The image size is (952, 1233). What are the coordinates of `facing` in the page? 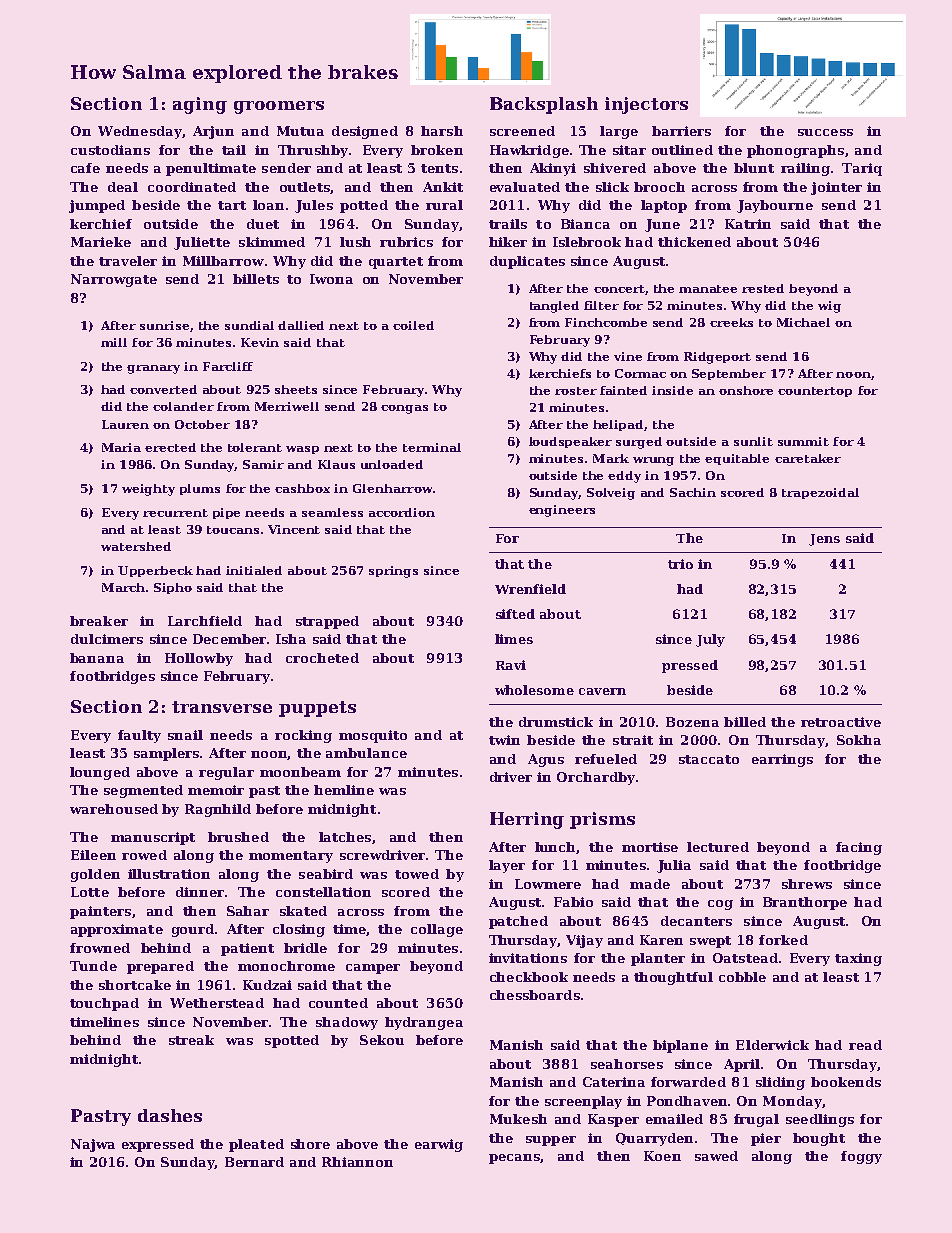 It's located at (859, 848).
